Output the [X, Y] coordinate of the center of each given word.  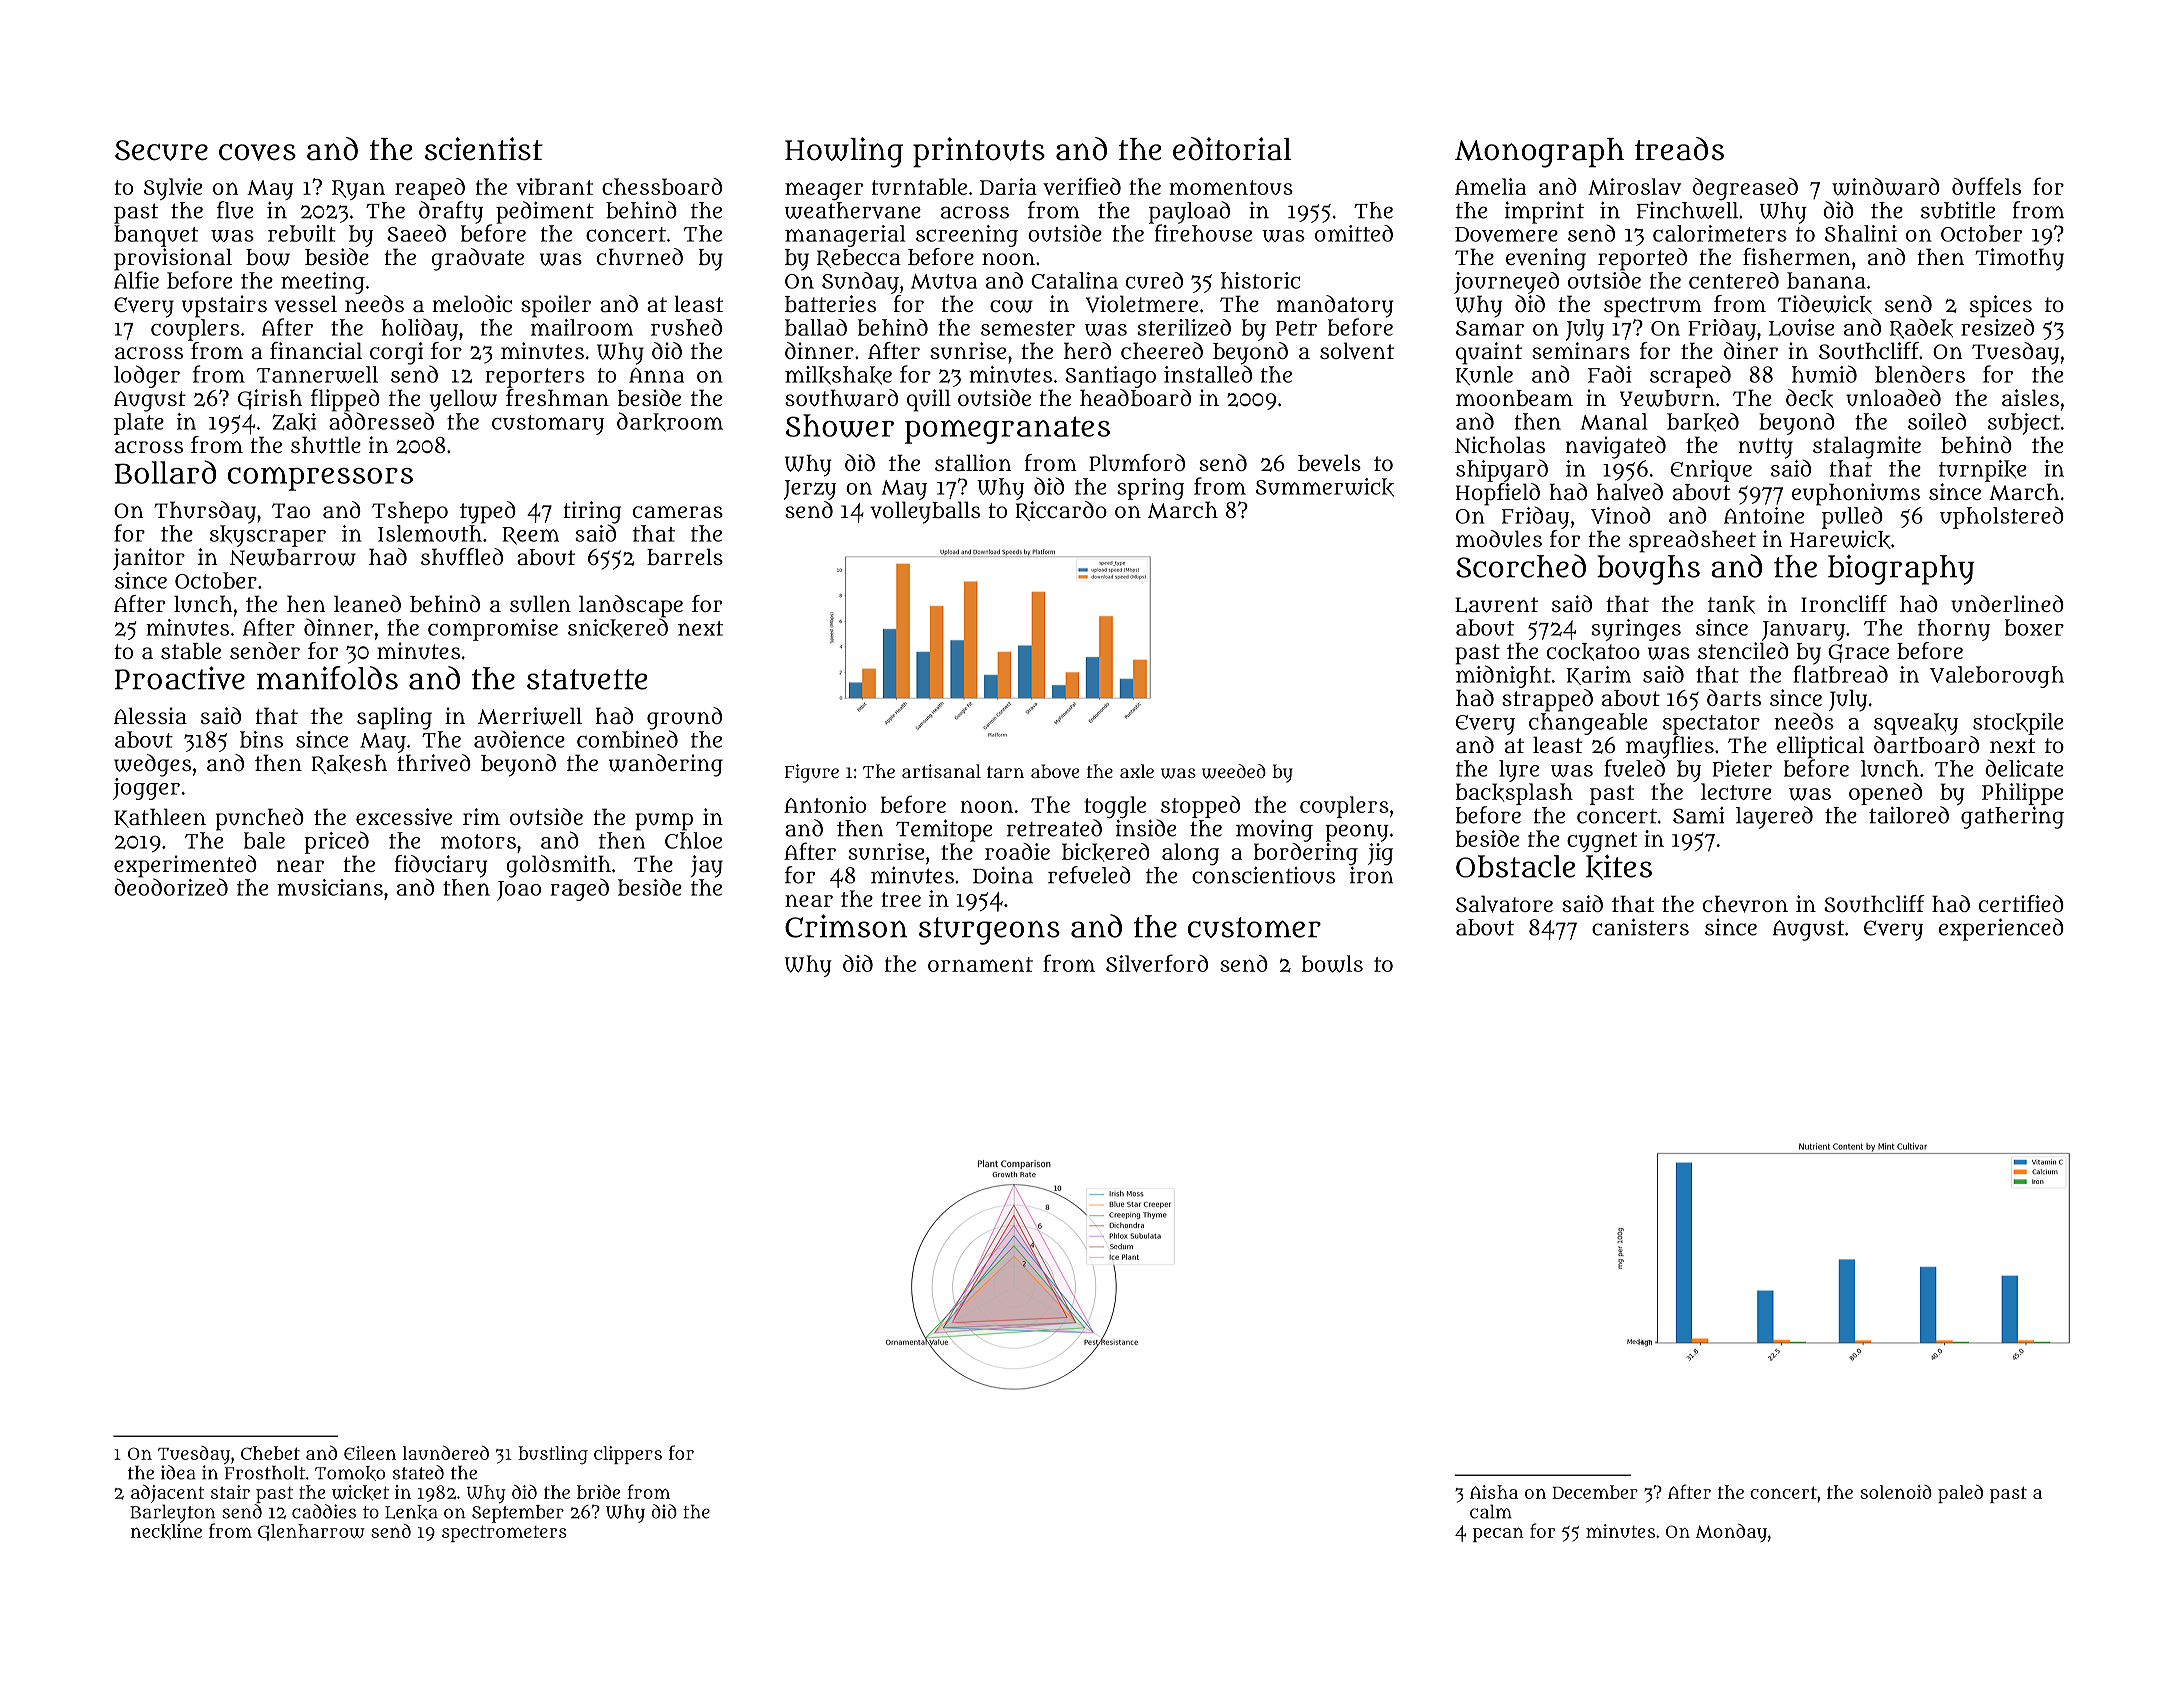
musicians [330, 887]
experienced [2001, 929]
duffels [1986, 186]
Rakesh [349, 764]
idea [178, 1472]
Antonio [825, 804]
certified [2021, 903]
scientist [484, 149]
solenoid [1896, 1492]
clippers [628, 1455]
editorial [1232, 149]
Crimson [846, 926]
